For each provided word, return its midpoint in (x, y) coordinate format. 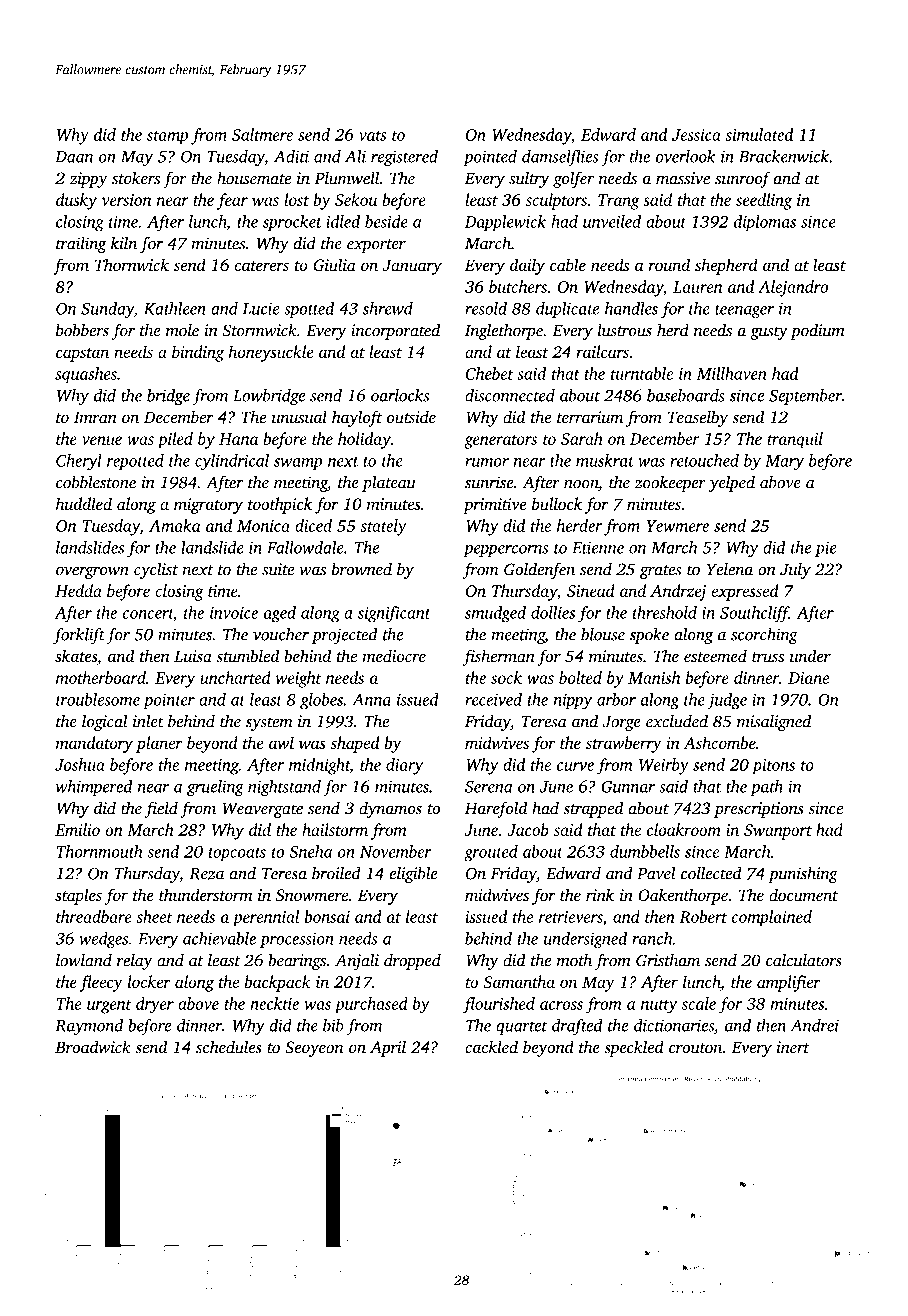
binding (198, 353)
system (269, 724)
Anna (371, 700)
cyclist (156, 570)
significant (394, 614)
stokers (136, 178)
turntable (642, 373)
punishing (803, 875)
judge (727, 701)
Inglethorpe (504, 331)
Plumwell (346, 178)
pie (826, 549)
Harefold (496, 809)
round (669, 264)
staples (78, 896)
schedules (229, 1047)
